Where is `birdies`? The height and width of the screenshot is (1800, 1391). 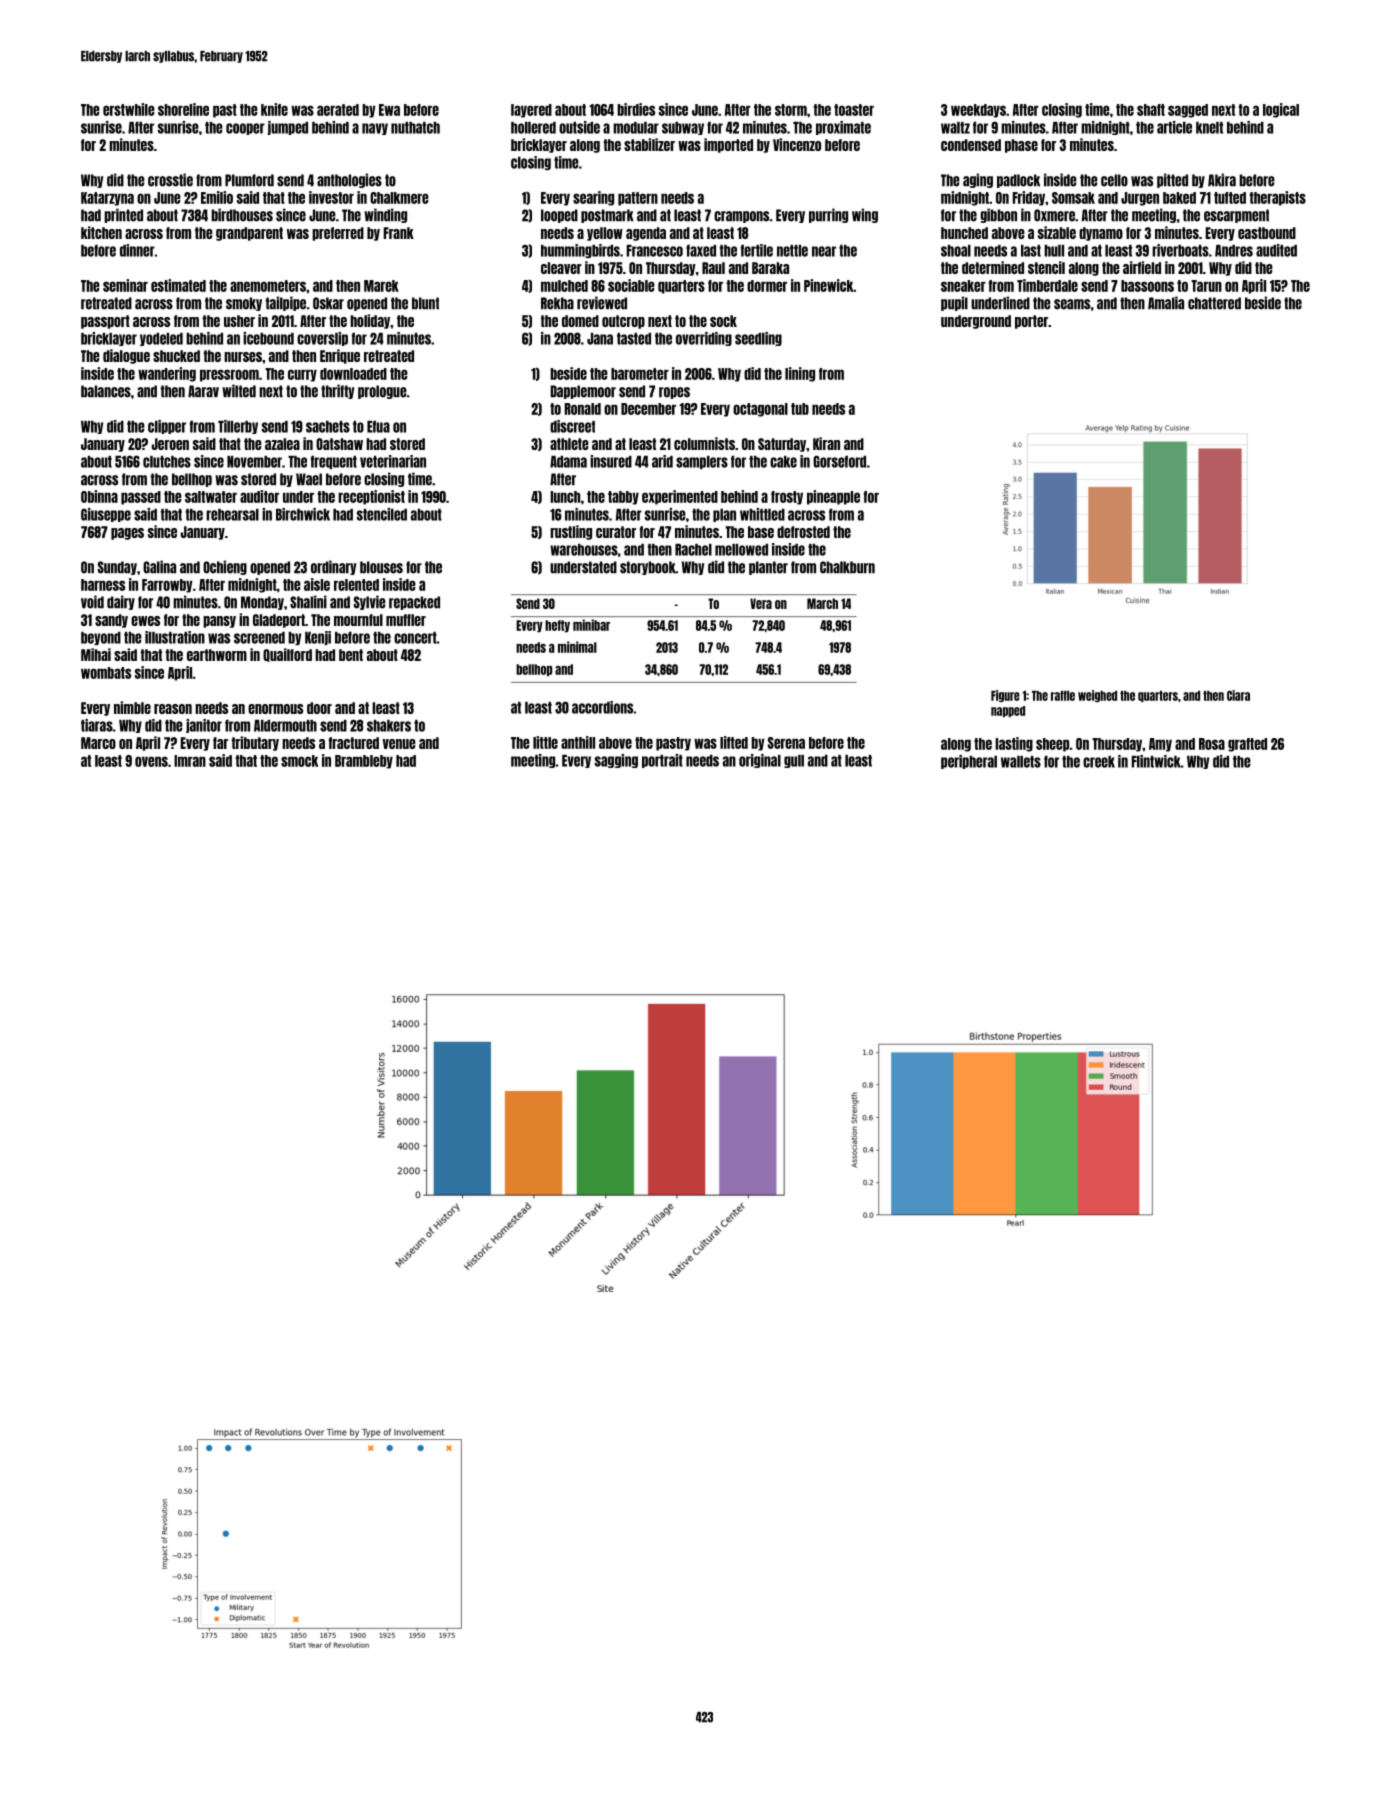
birdies is located at coordinates (636, 109).
